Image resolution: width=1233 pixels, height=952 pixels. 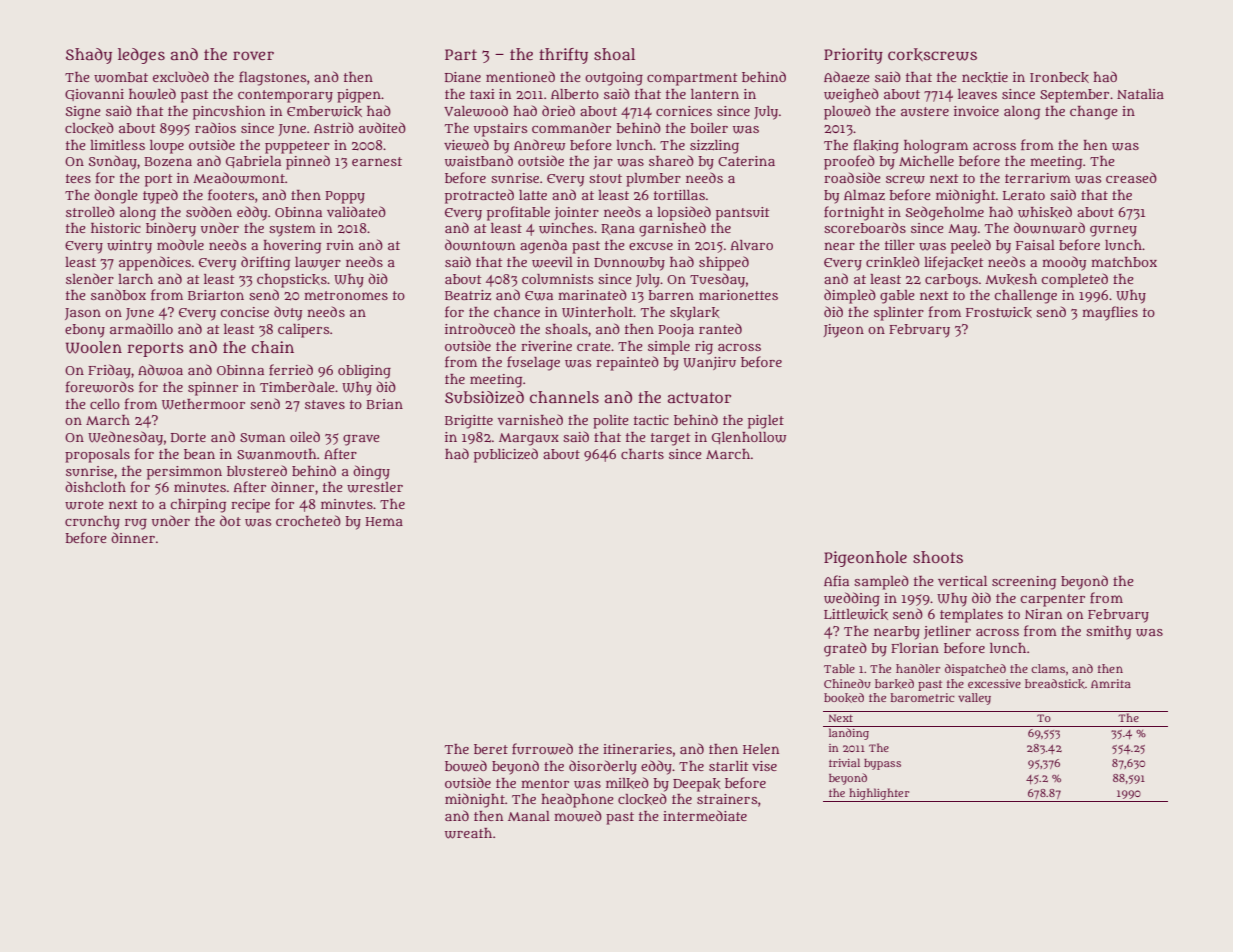 I want to click on Littlewick, so click(x=856, y=614).
